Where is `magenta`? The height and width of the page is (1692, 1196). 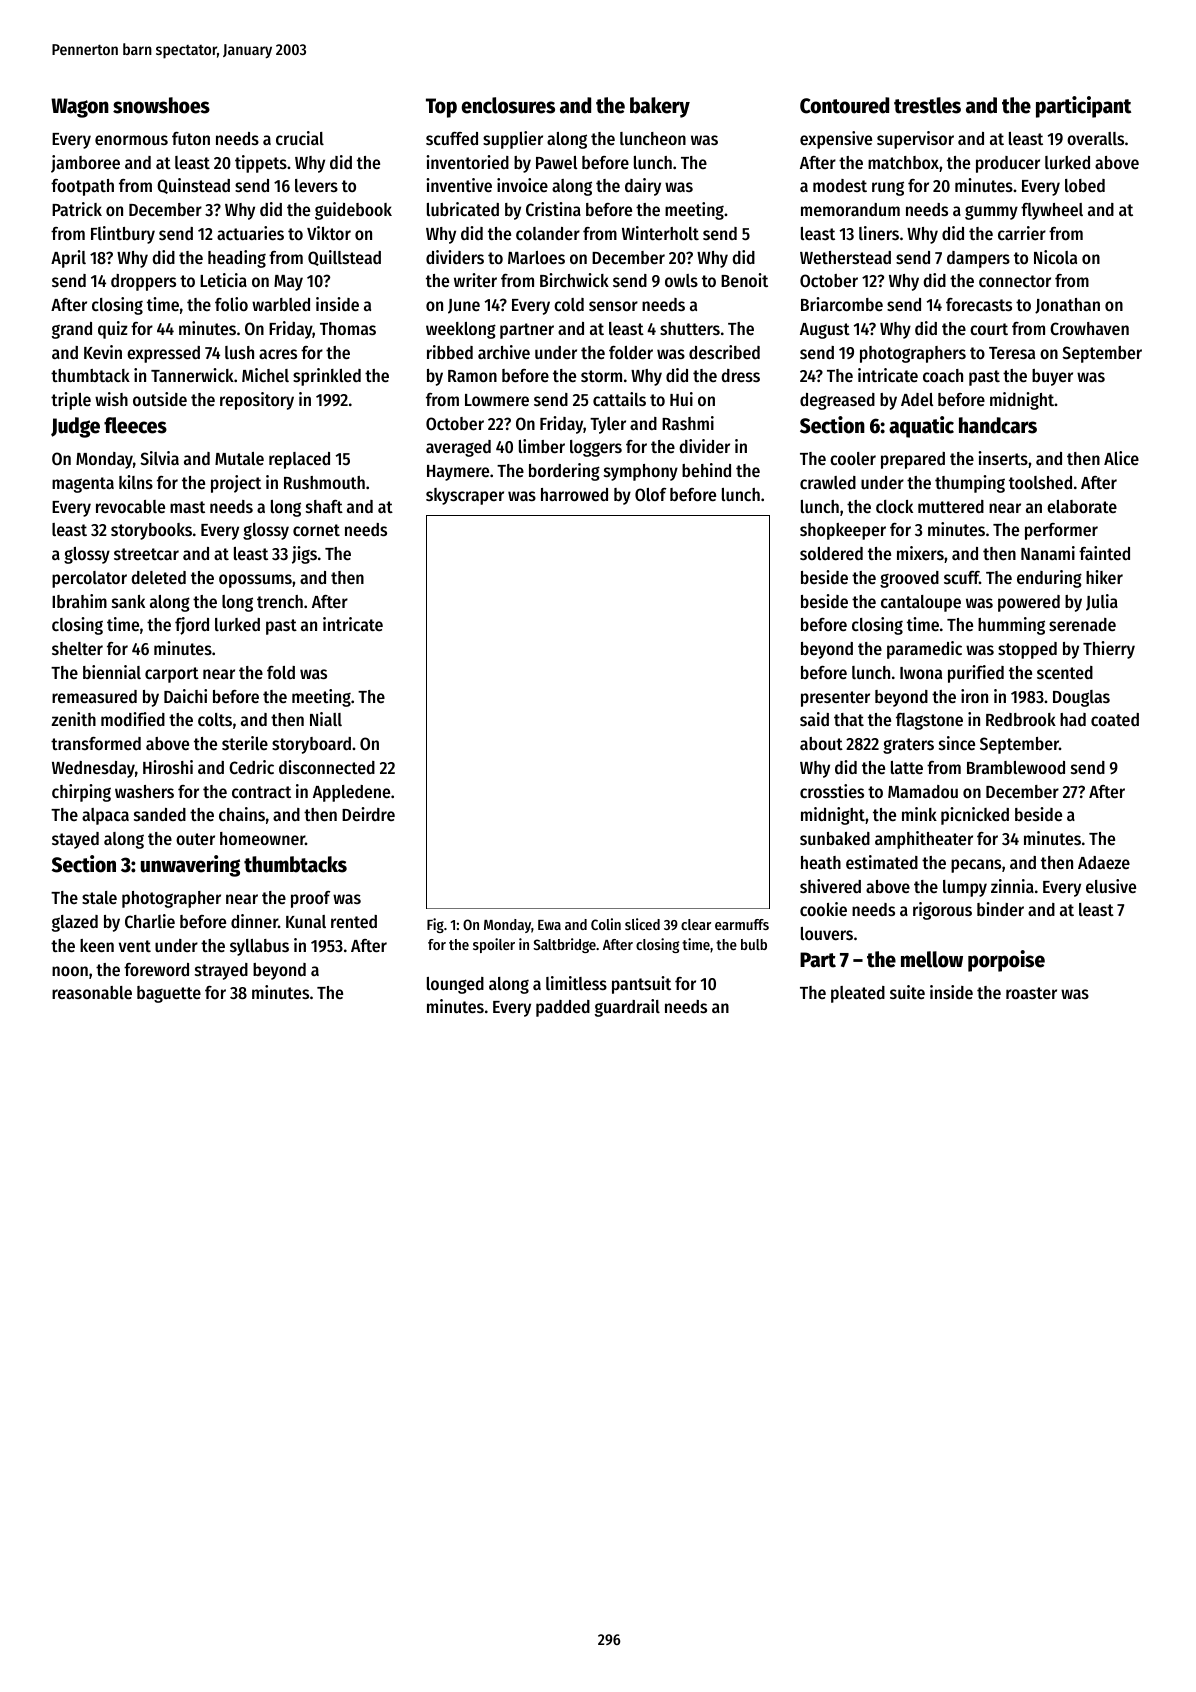
magenta is located at coordinates (83, 485).
